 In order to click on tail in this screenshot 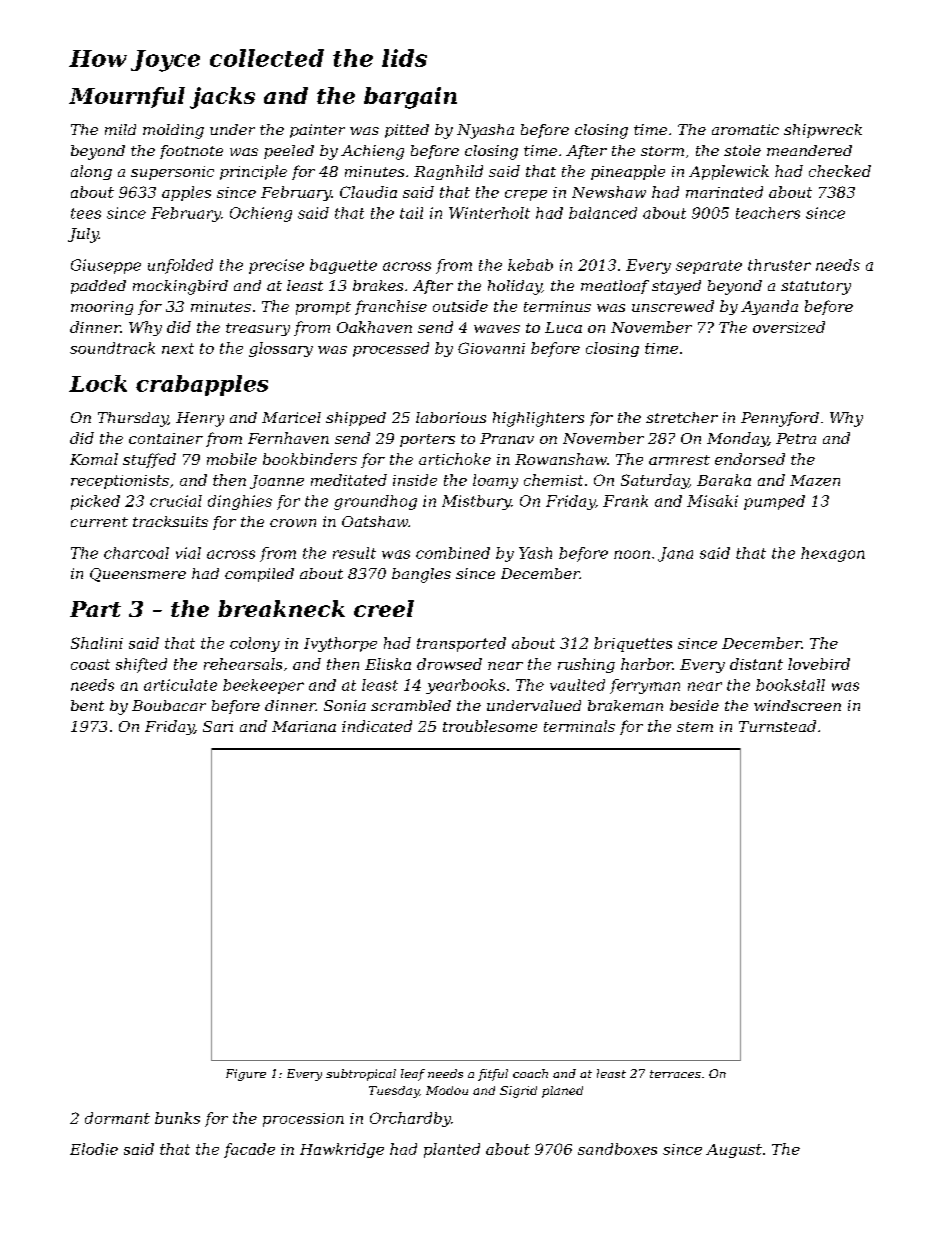, I will do `click(411, 213)`.
